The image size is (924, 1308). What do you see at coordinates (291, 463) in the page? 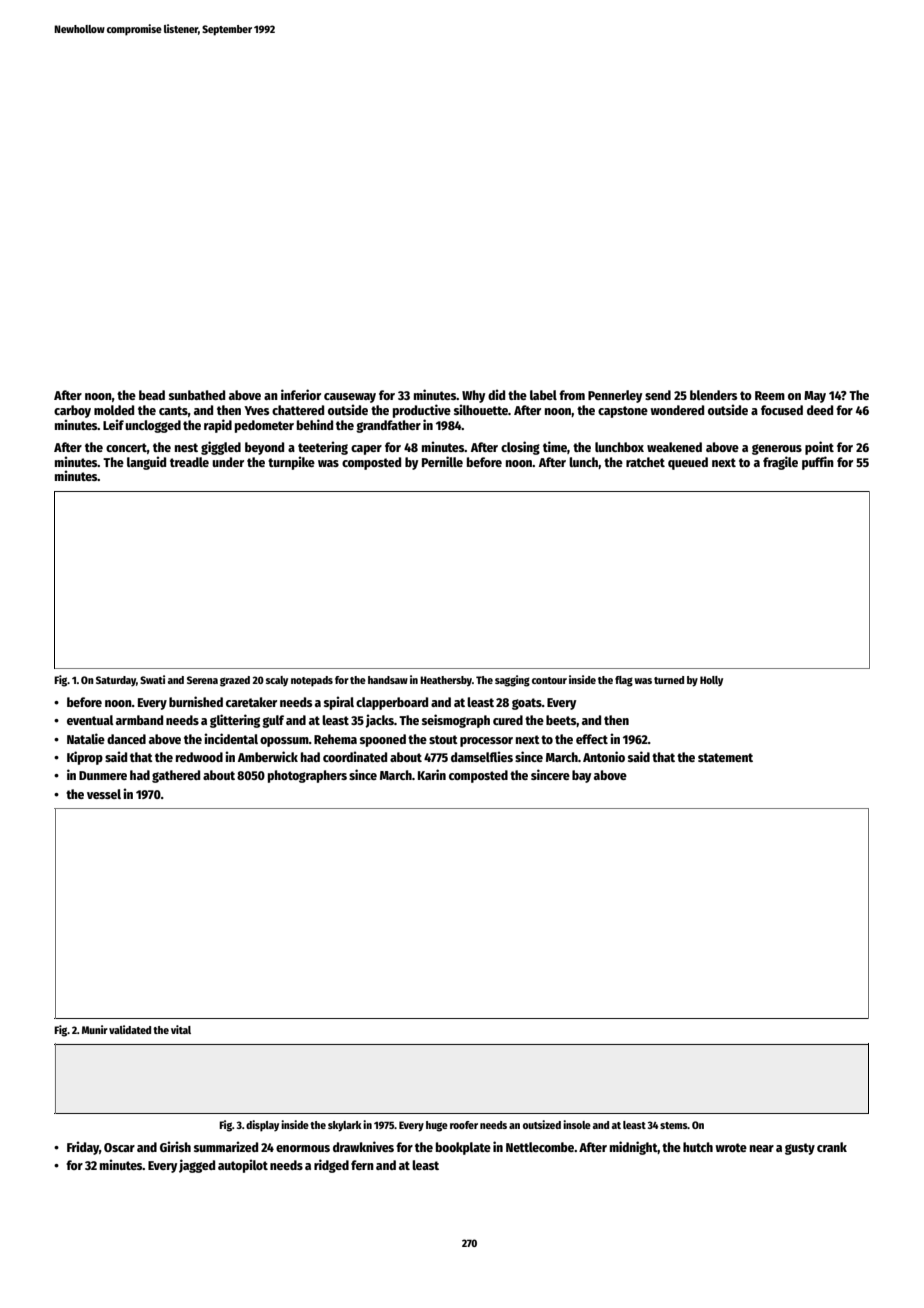
I see `turnpike` at bounding box center [291, 463].
